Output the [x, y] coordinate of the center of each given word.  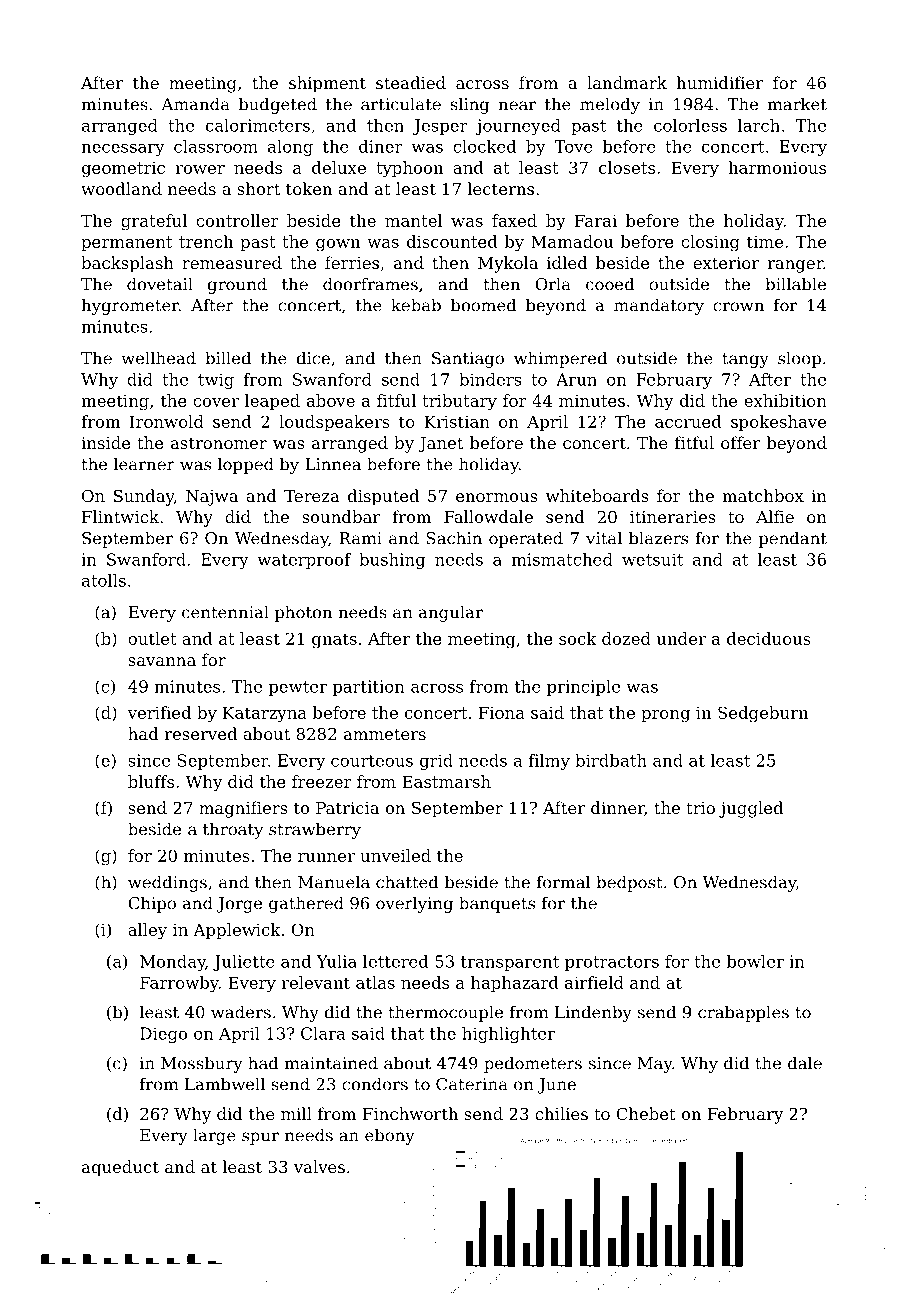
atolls [104, 580]
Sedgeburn [763, 714]
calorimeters [258, 125]
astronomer [219, 443]
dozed [626, 638]
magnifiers [243, 809]
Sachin [454, 538]
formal [563, 882]
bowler [755, 961]
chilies [561, 1113]
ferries [352, 262]
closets [627, 167]
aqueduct [120, 1168]
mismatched [562, 559]
